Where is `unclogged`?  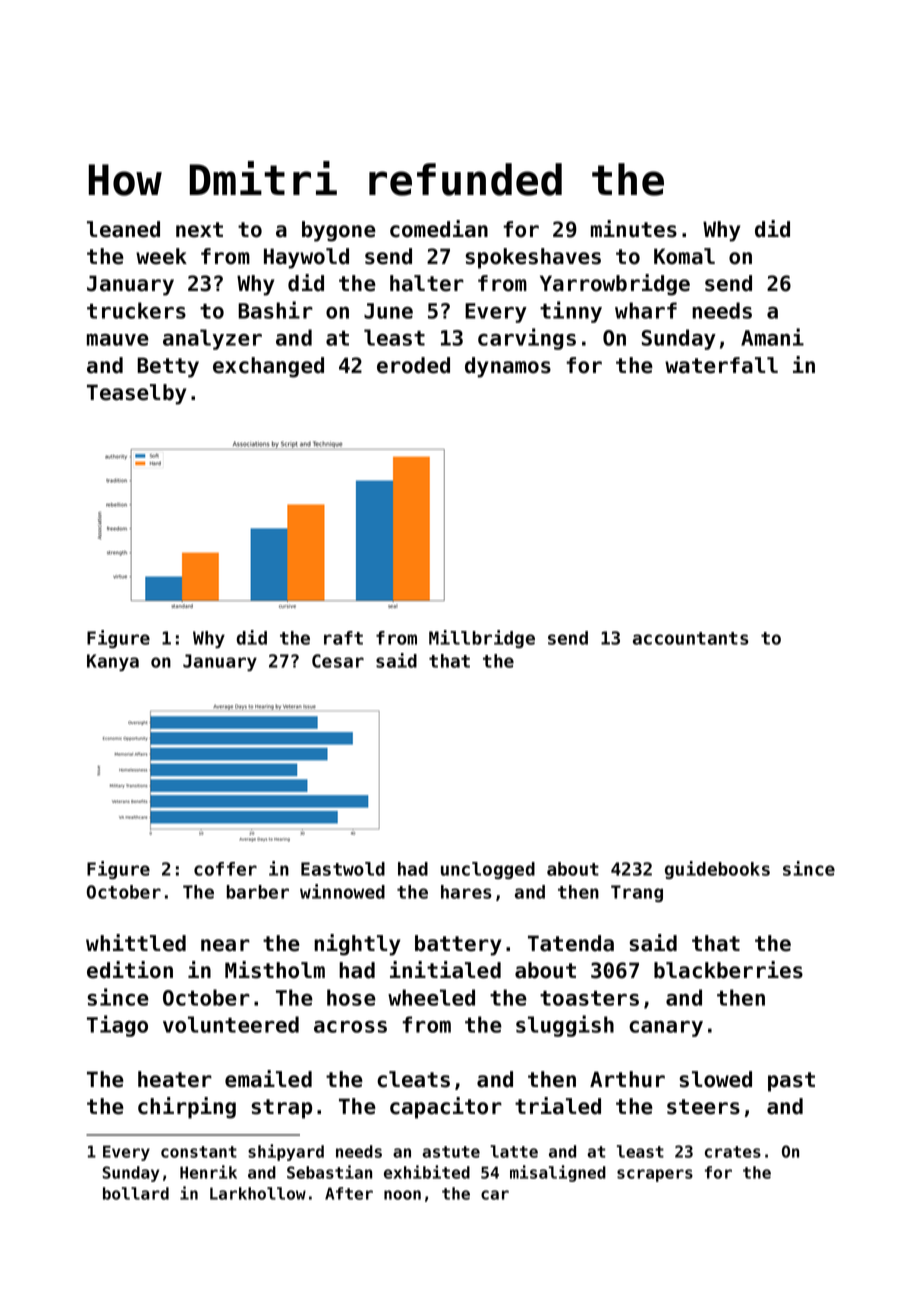 unclogged is located at coordinates (488, 870).
